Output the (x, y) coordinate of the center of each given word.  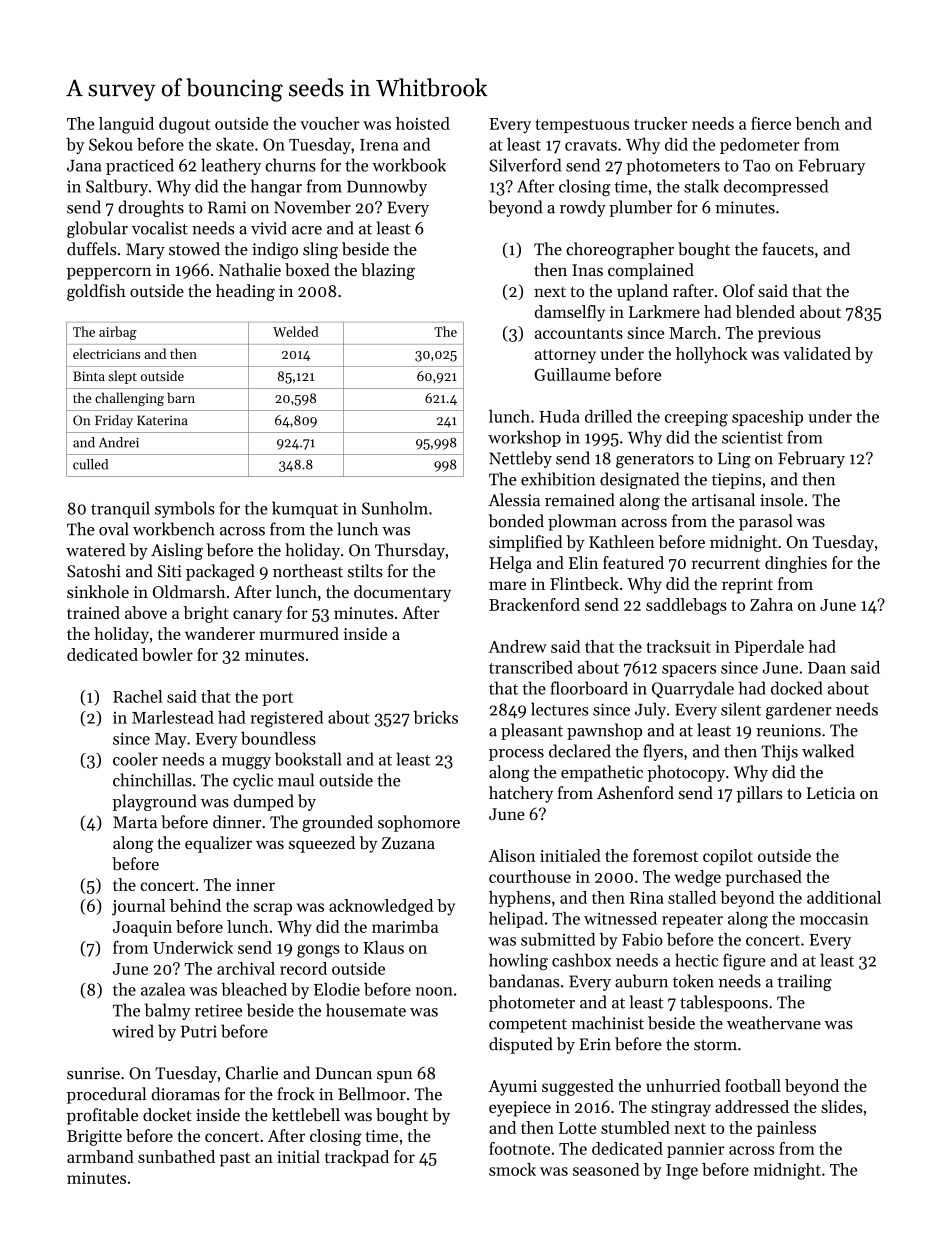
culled (90, 464)
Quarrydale (693, 689)
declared (580, 751)
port (278, 699)
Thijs (779, 752)
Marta (135, 822)
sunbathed (176, 1156)
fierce (771, 123)
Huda (559, 416)
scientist (752, 437)
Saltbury (117, 187)
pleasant (532, 731)
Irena (379, 145)
